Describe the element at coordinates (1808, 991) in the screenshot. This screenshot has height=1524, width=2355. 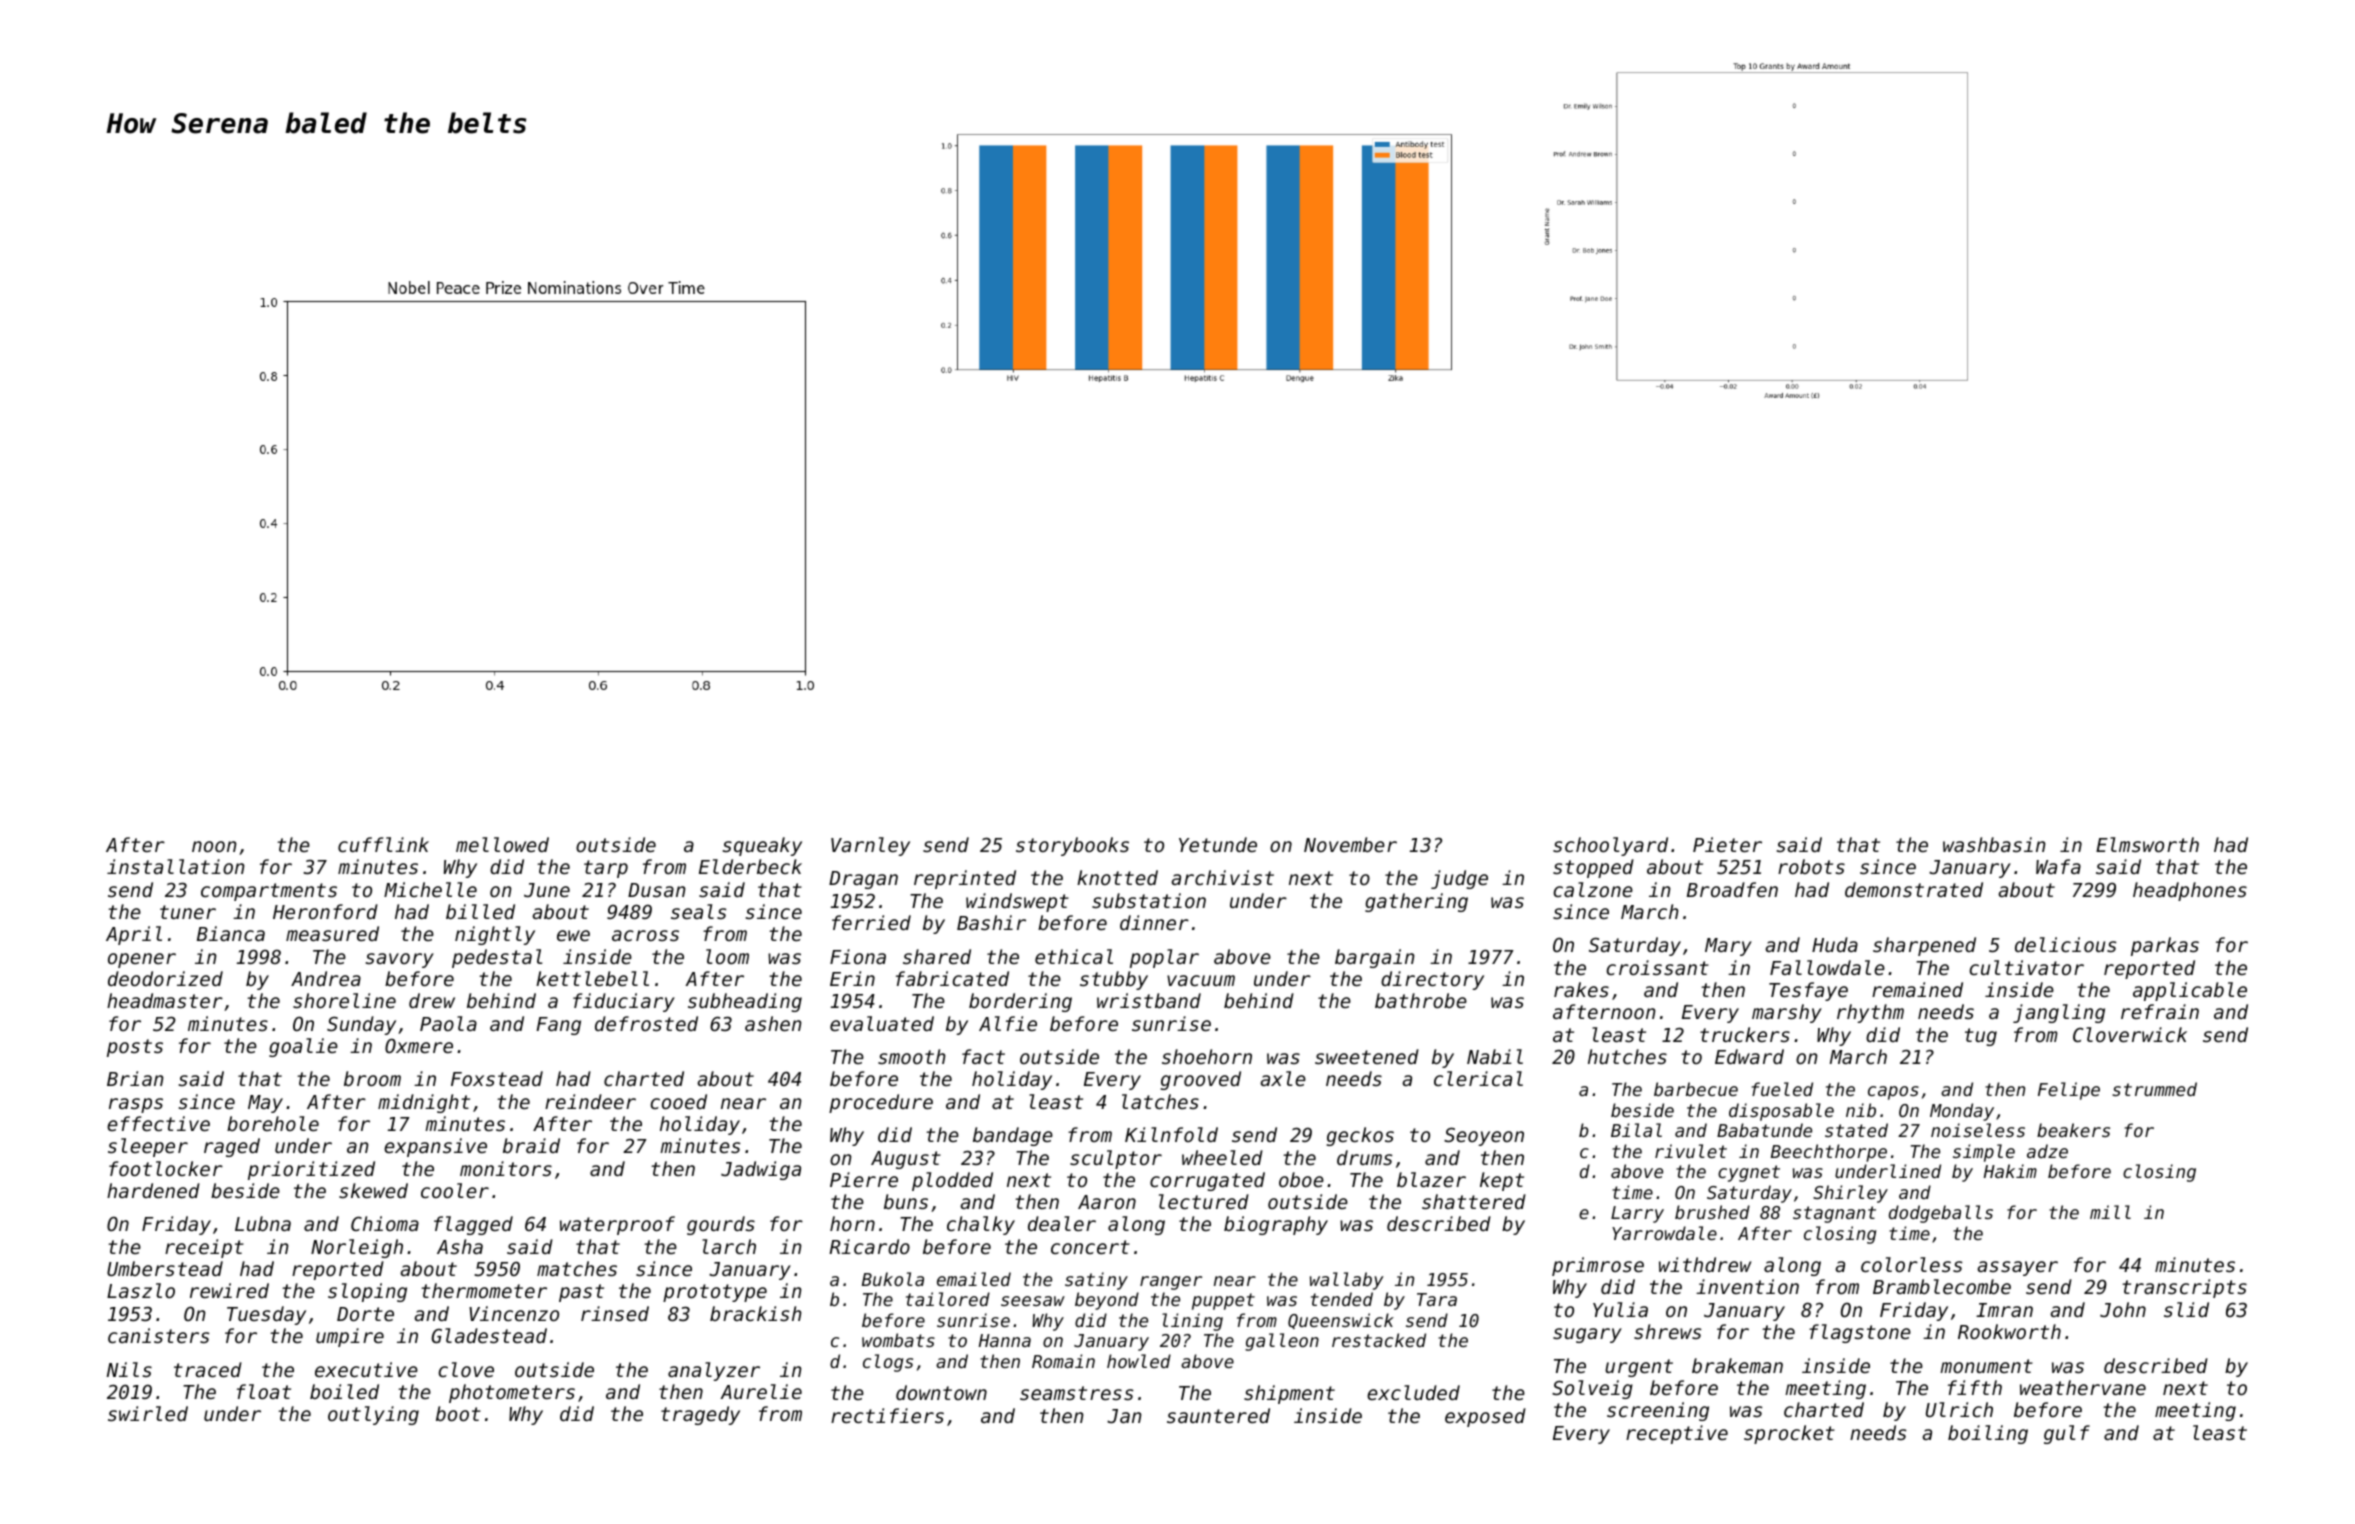
I see `Tesfaye` at that location.
